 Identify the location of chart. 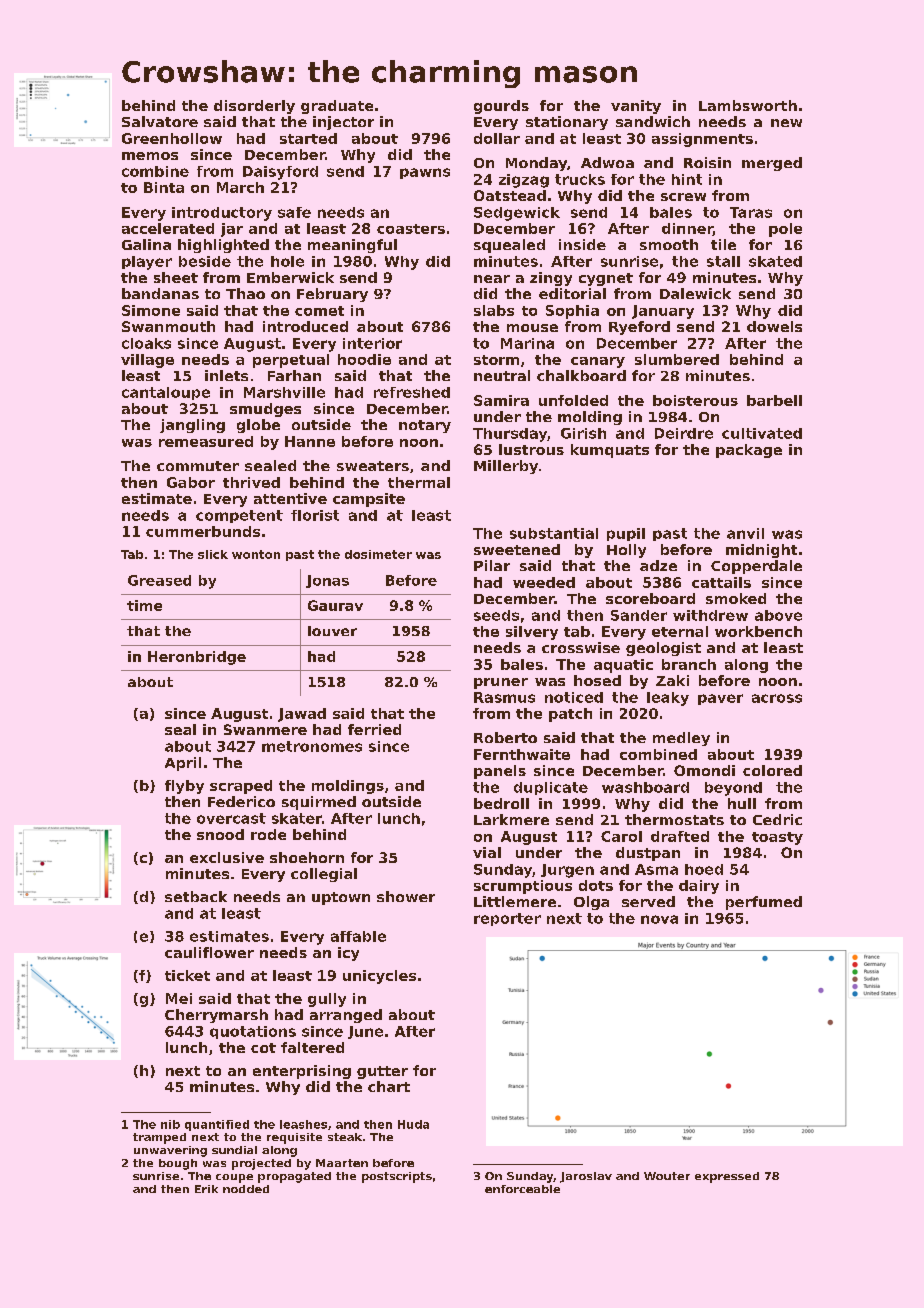
(389, 1086).
